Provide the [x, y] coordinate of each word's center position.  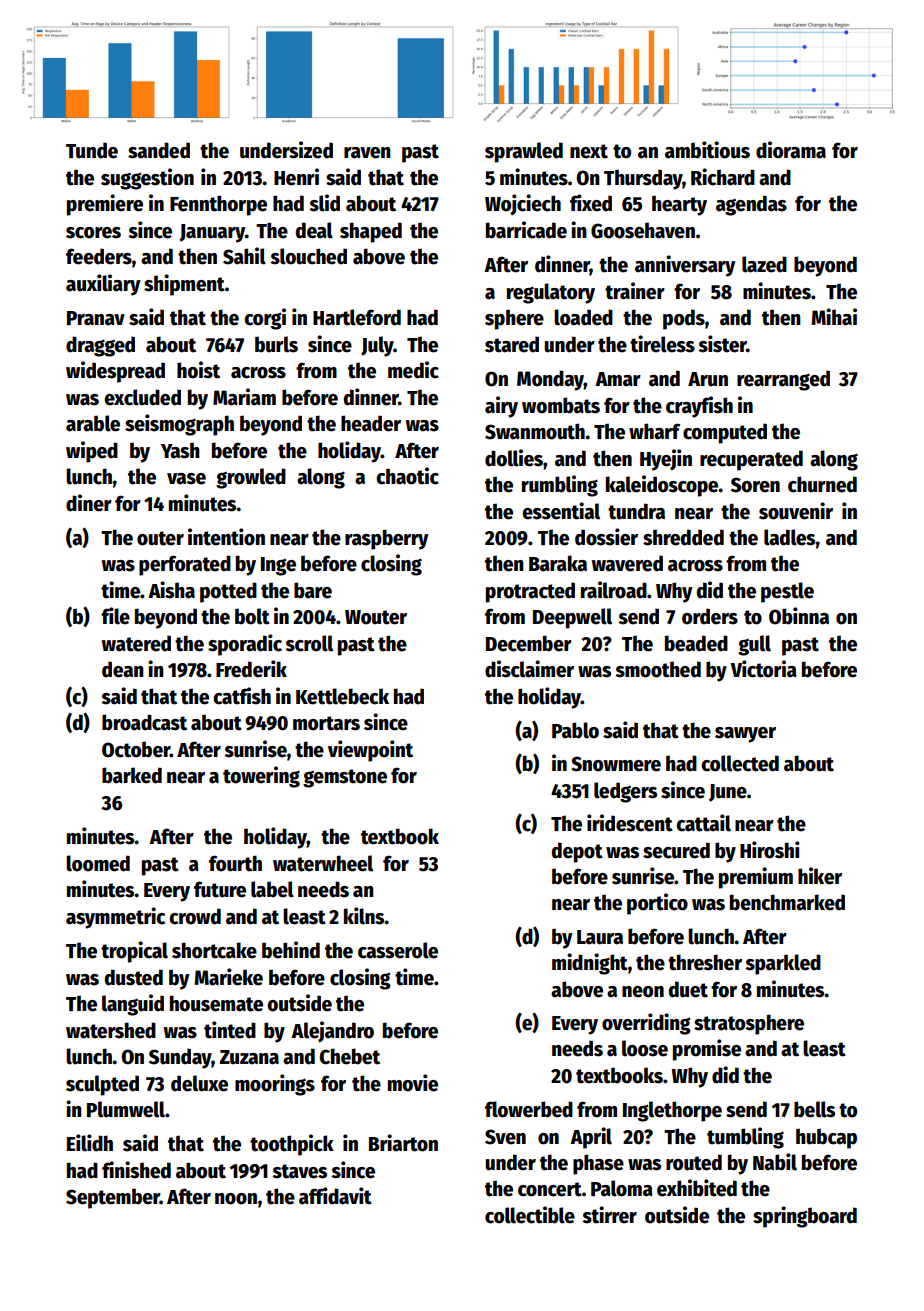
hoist [198, 370]
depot [577, 852]
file [115, 616]
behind [291, 950]
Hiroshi [770, 850]
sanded [159, 150]
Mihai [834, 317]
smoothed [658, 669]
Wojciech [523, 204]
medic [413, 370]
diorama [791, 150]
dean [123, 669]
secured [676, 850]
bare [313, 590]
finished [136, 1170]
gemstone [345, 778]
